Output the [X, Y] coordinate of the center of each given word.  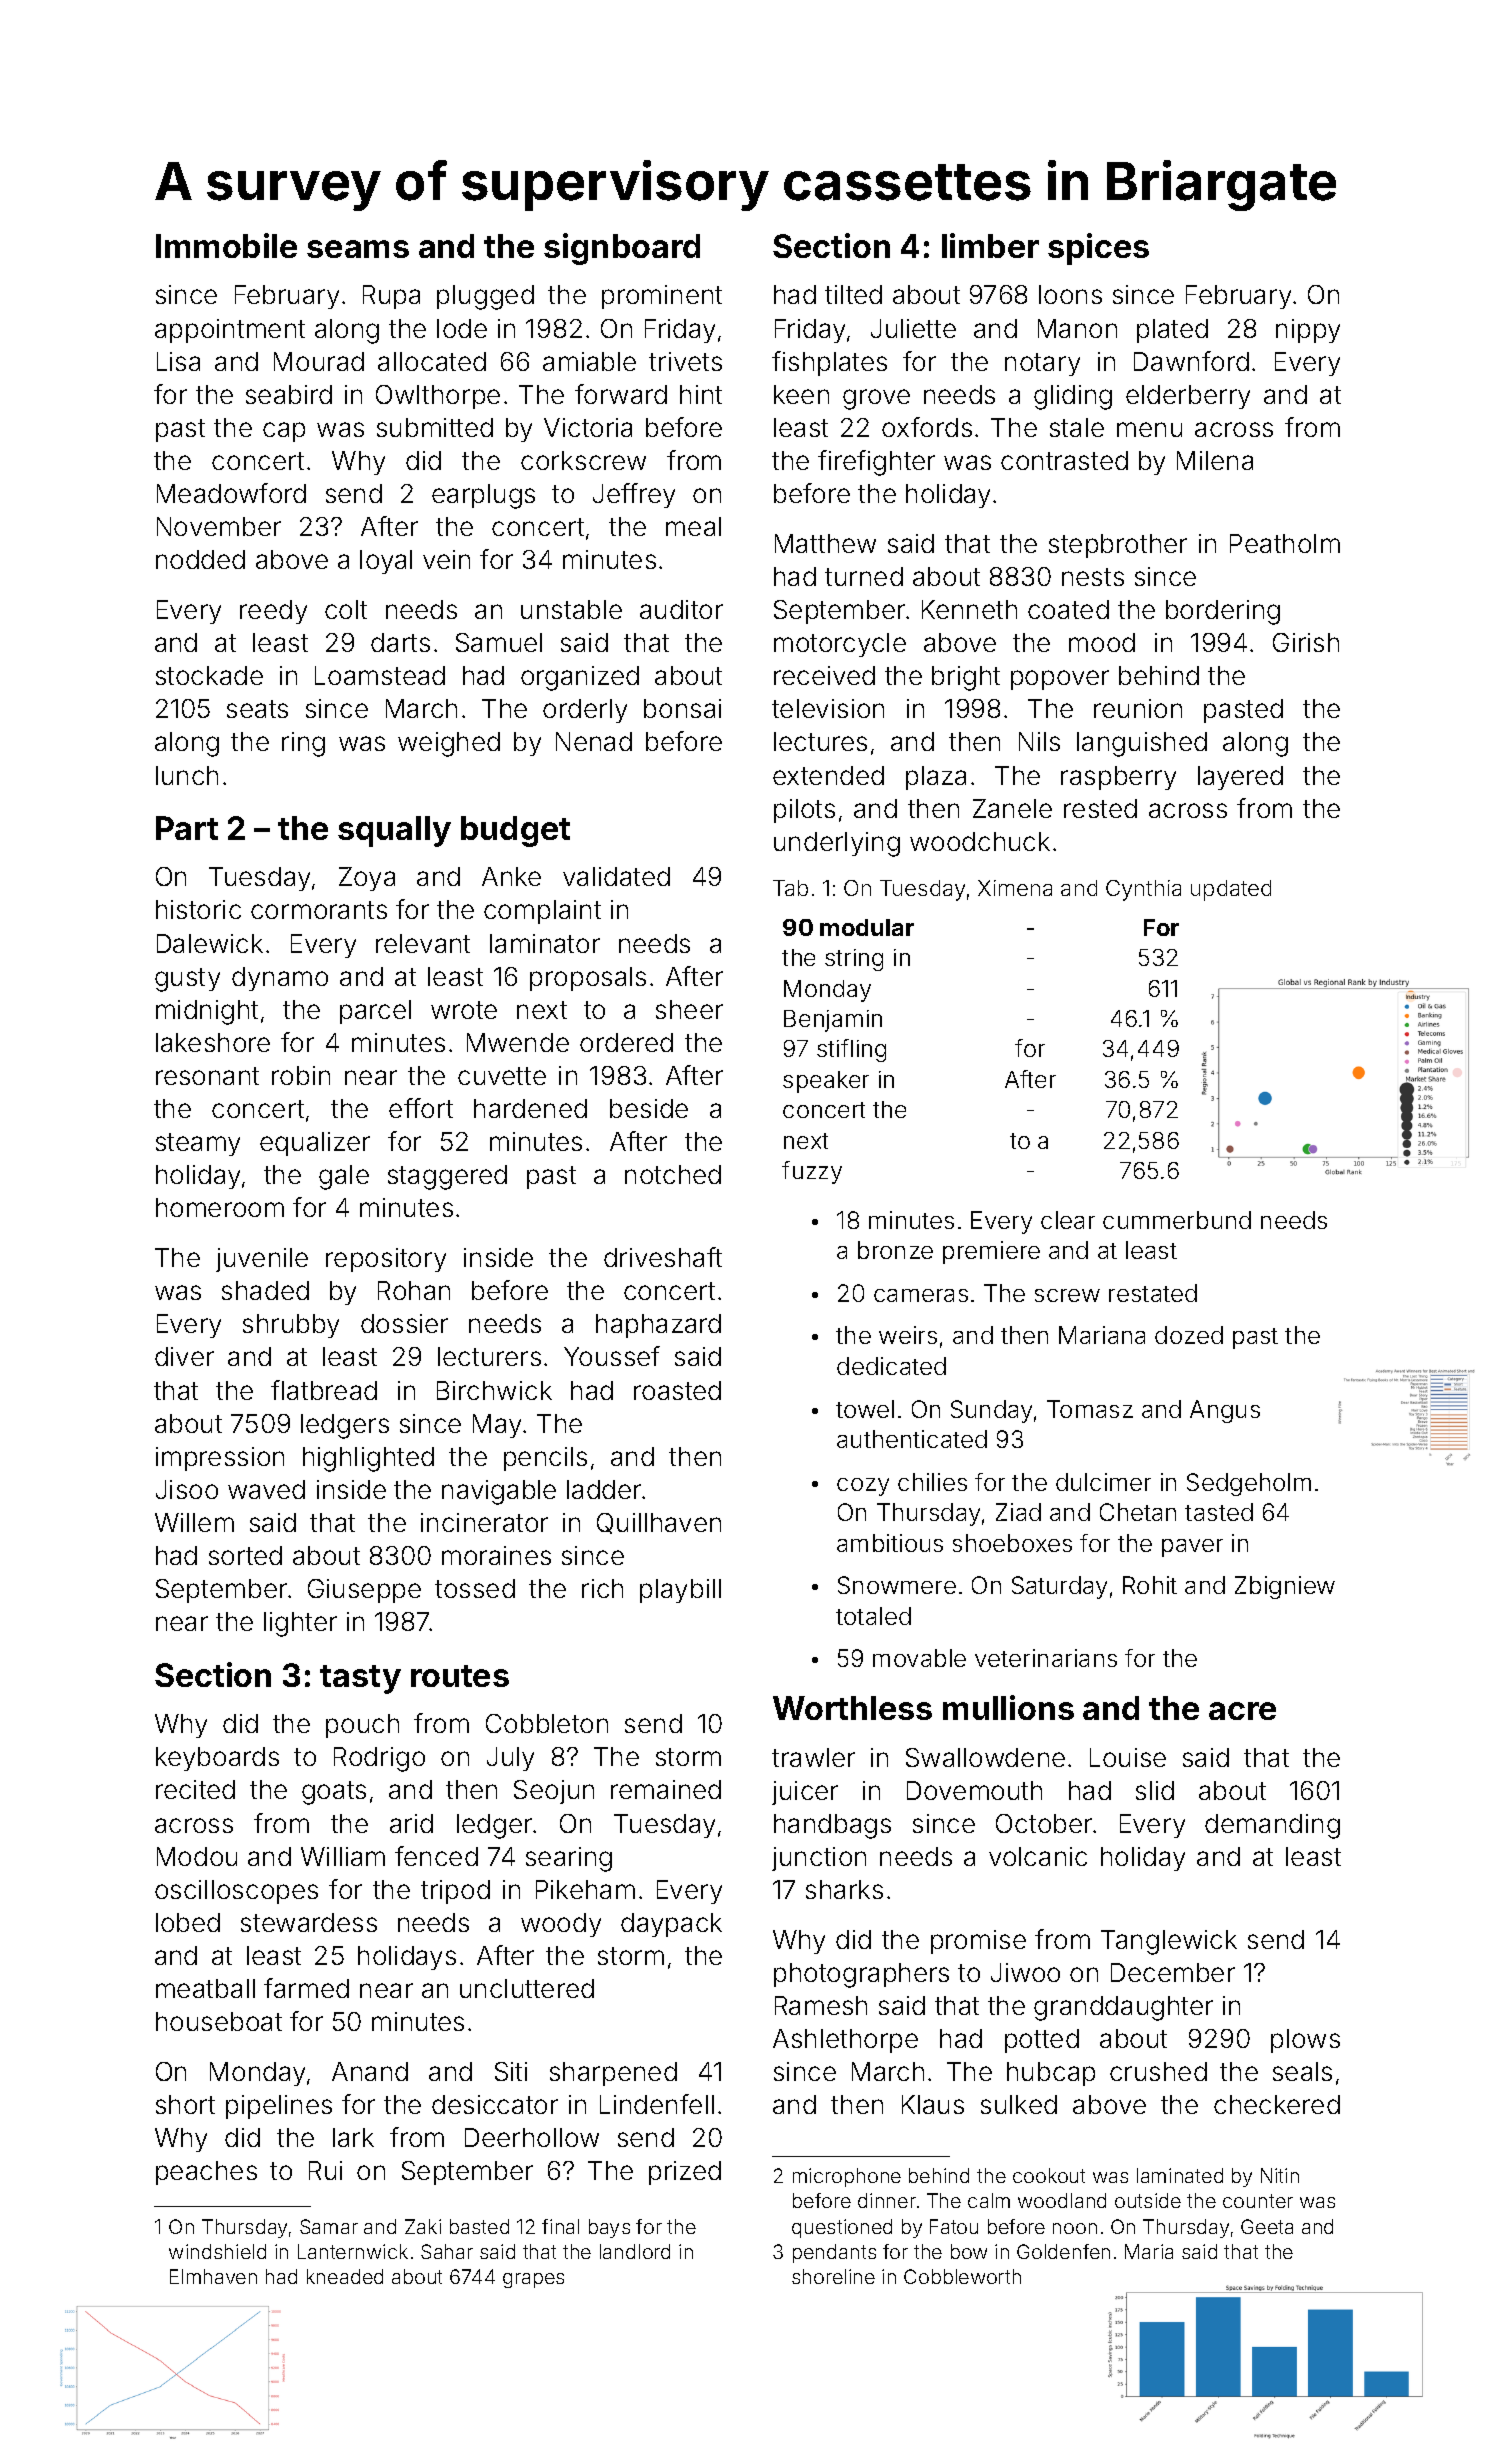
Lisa [178, 361]
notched [673, 1174]
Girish [1306, 642]
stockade [209, 675]
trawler [813, 1757]
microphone [847, 2177]
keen [801, 394]
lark [353, 2137]
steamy [198, 1144]
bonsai [682, 708]
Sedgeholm [1249, 1484]
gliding [1073, 397]
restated [1153, 1293]
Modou [197, 1856]
